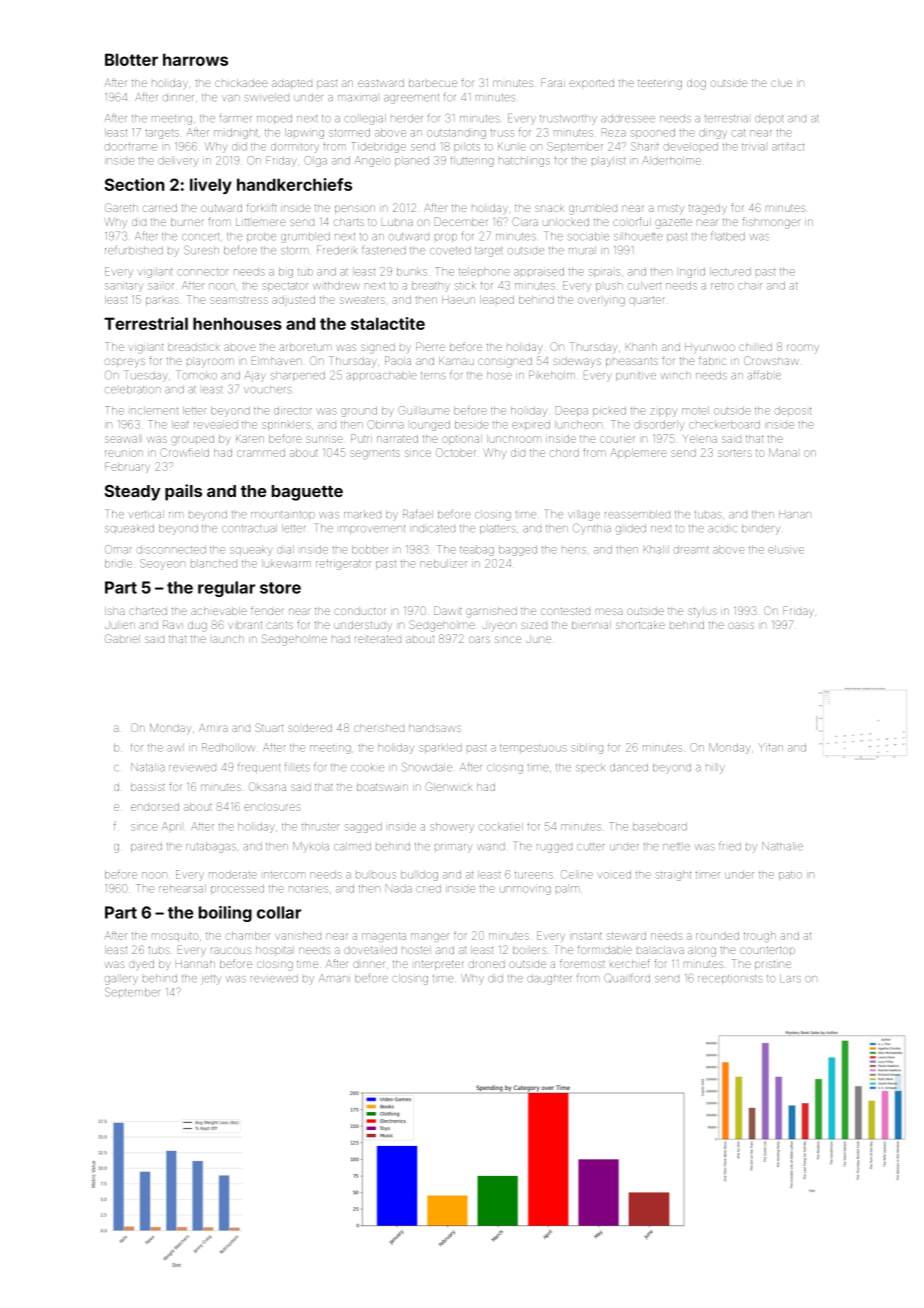 Image resolution: width=924 pixels, height=1308 pixels. I want to click on bridle, so click(118, 563).
